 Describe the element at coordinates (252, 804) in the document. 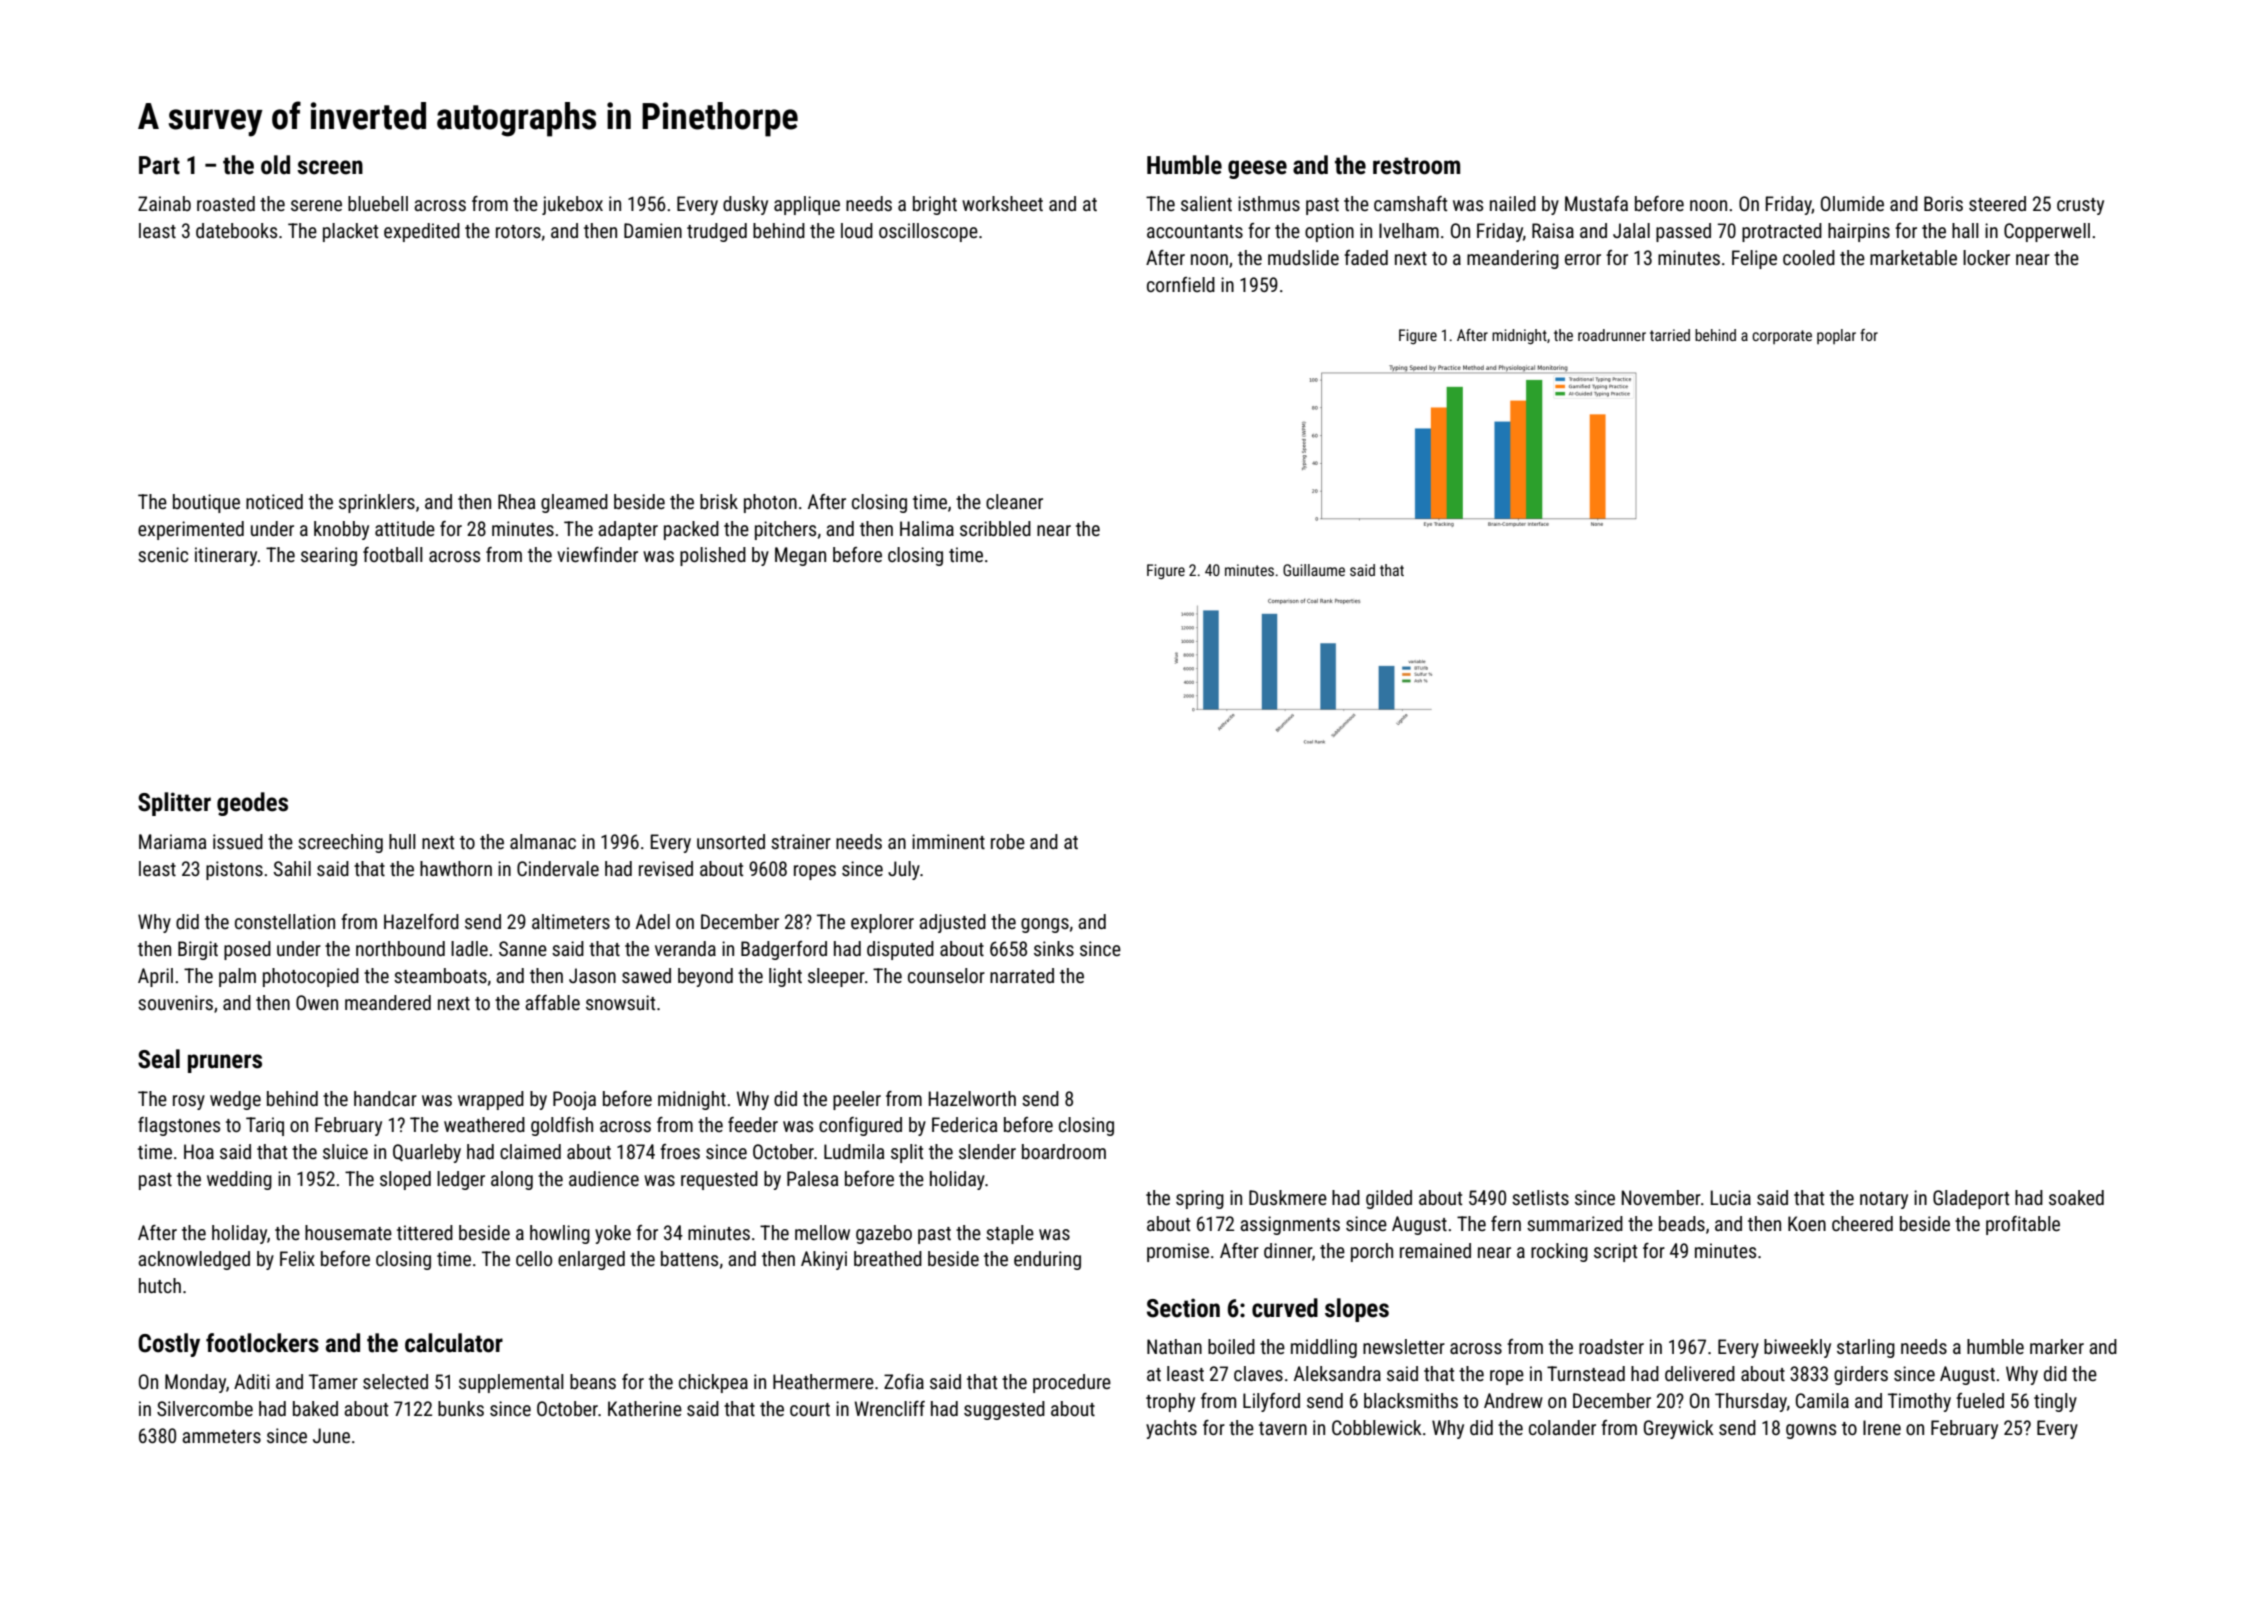

I see `geodes` at that location.
